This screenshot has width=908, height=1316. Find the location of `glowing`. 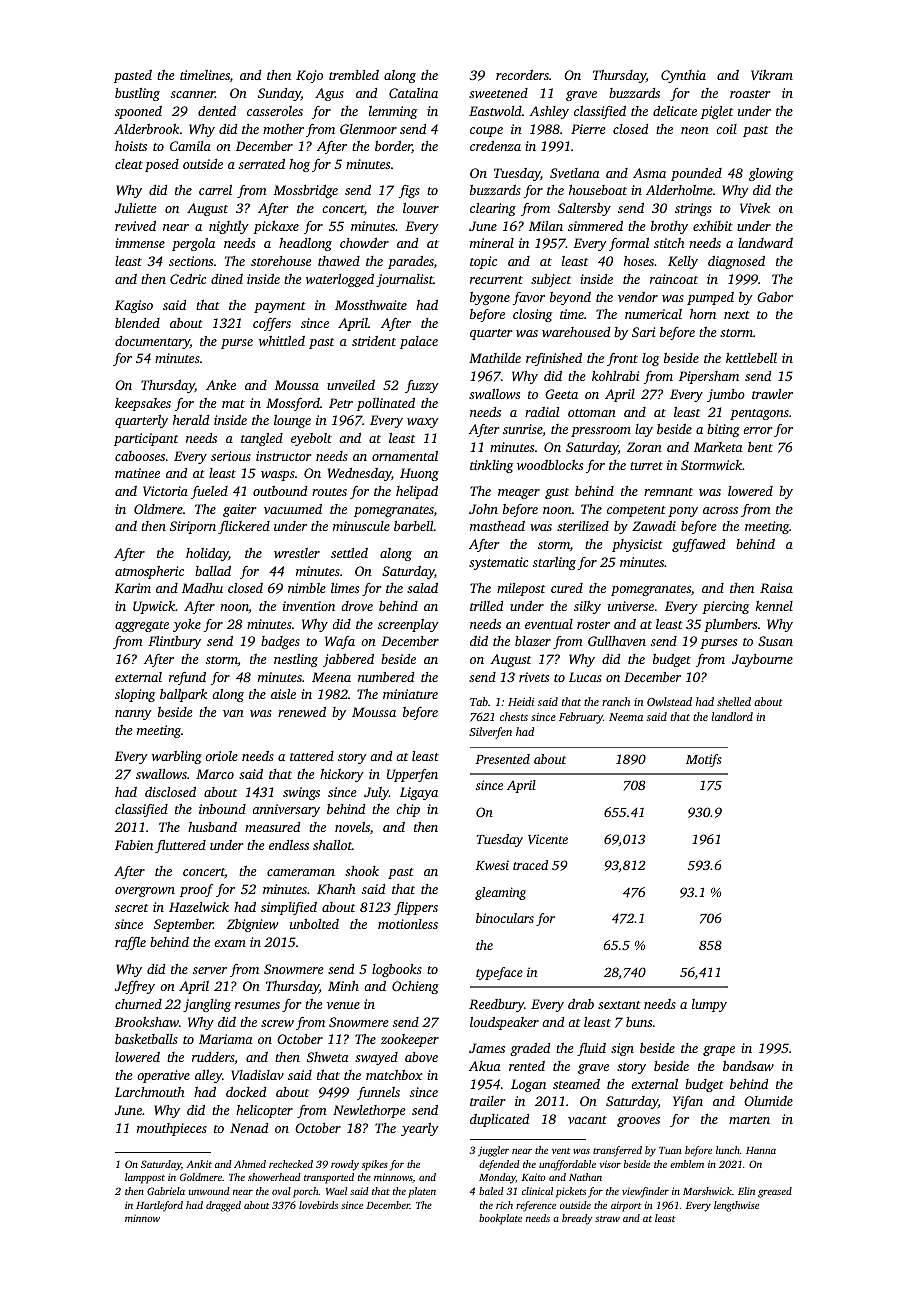

glowing is located at coordinates (771, 174).
